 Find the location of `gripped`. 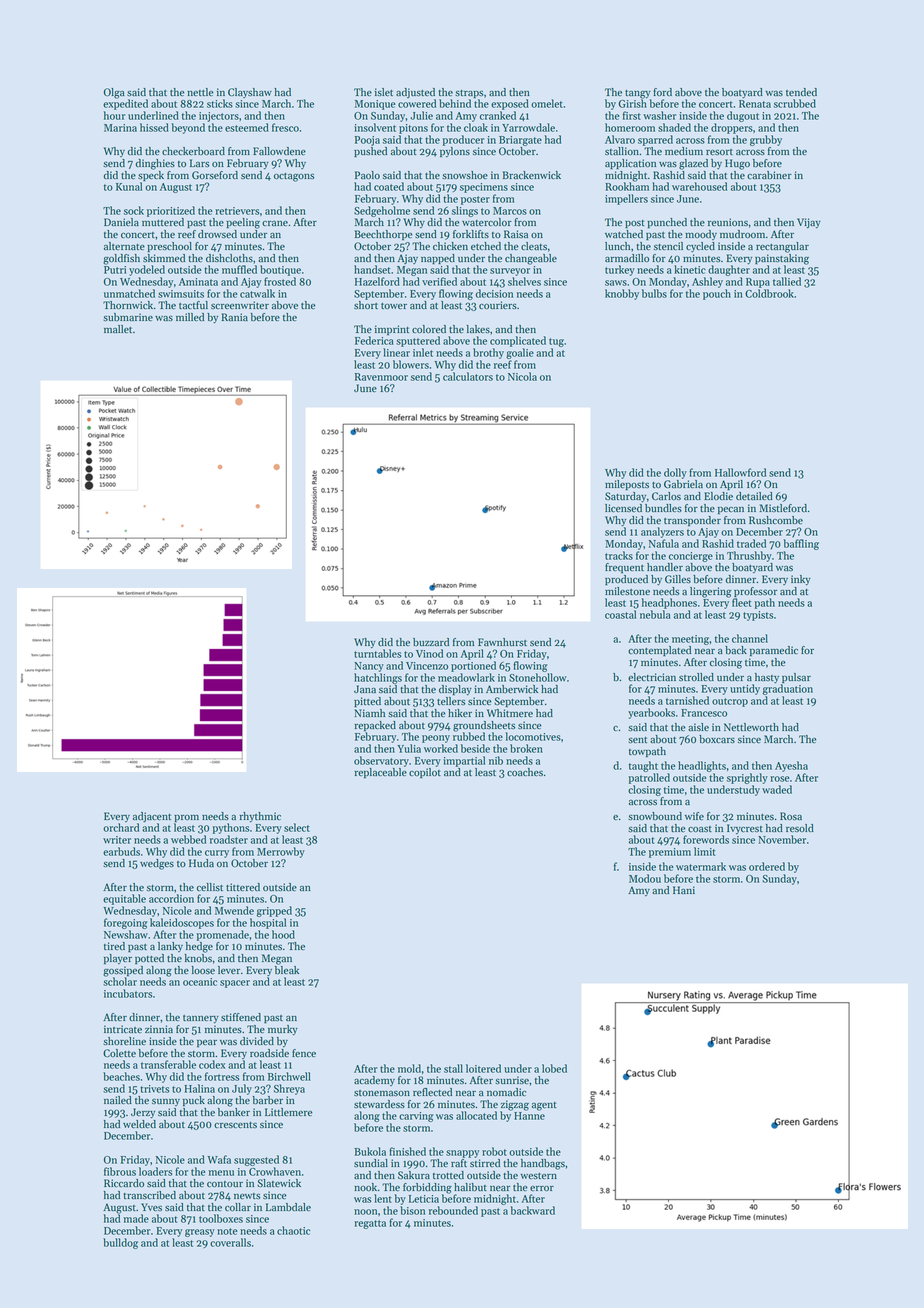

gripped is located at coordinates (274, 911).
